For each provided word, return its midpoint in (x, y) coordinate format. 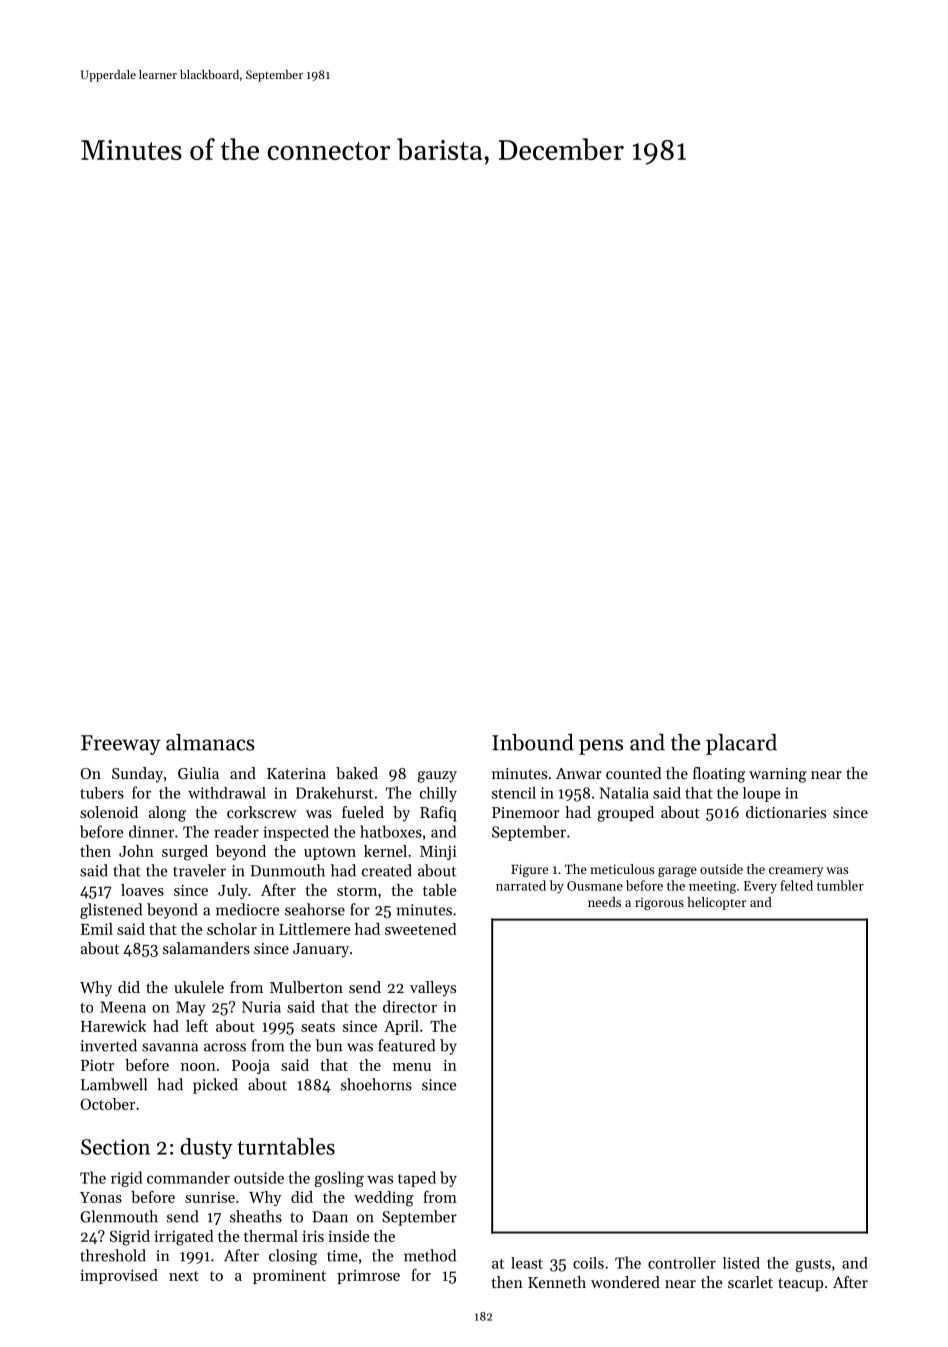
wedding (384, 1199)
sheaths (256, 1216)
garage (677, 872)
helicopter (716, 903)
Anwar (579, 773)
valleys (433, 989)
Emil (97, 929)
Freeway (120, 745)
